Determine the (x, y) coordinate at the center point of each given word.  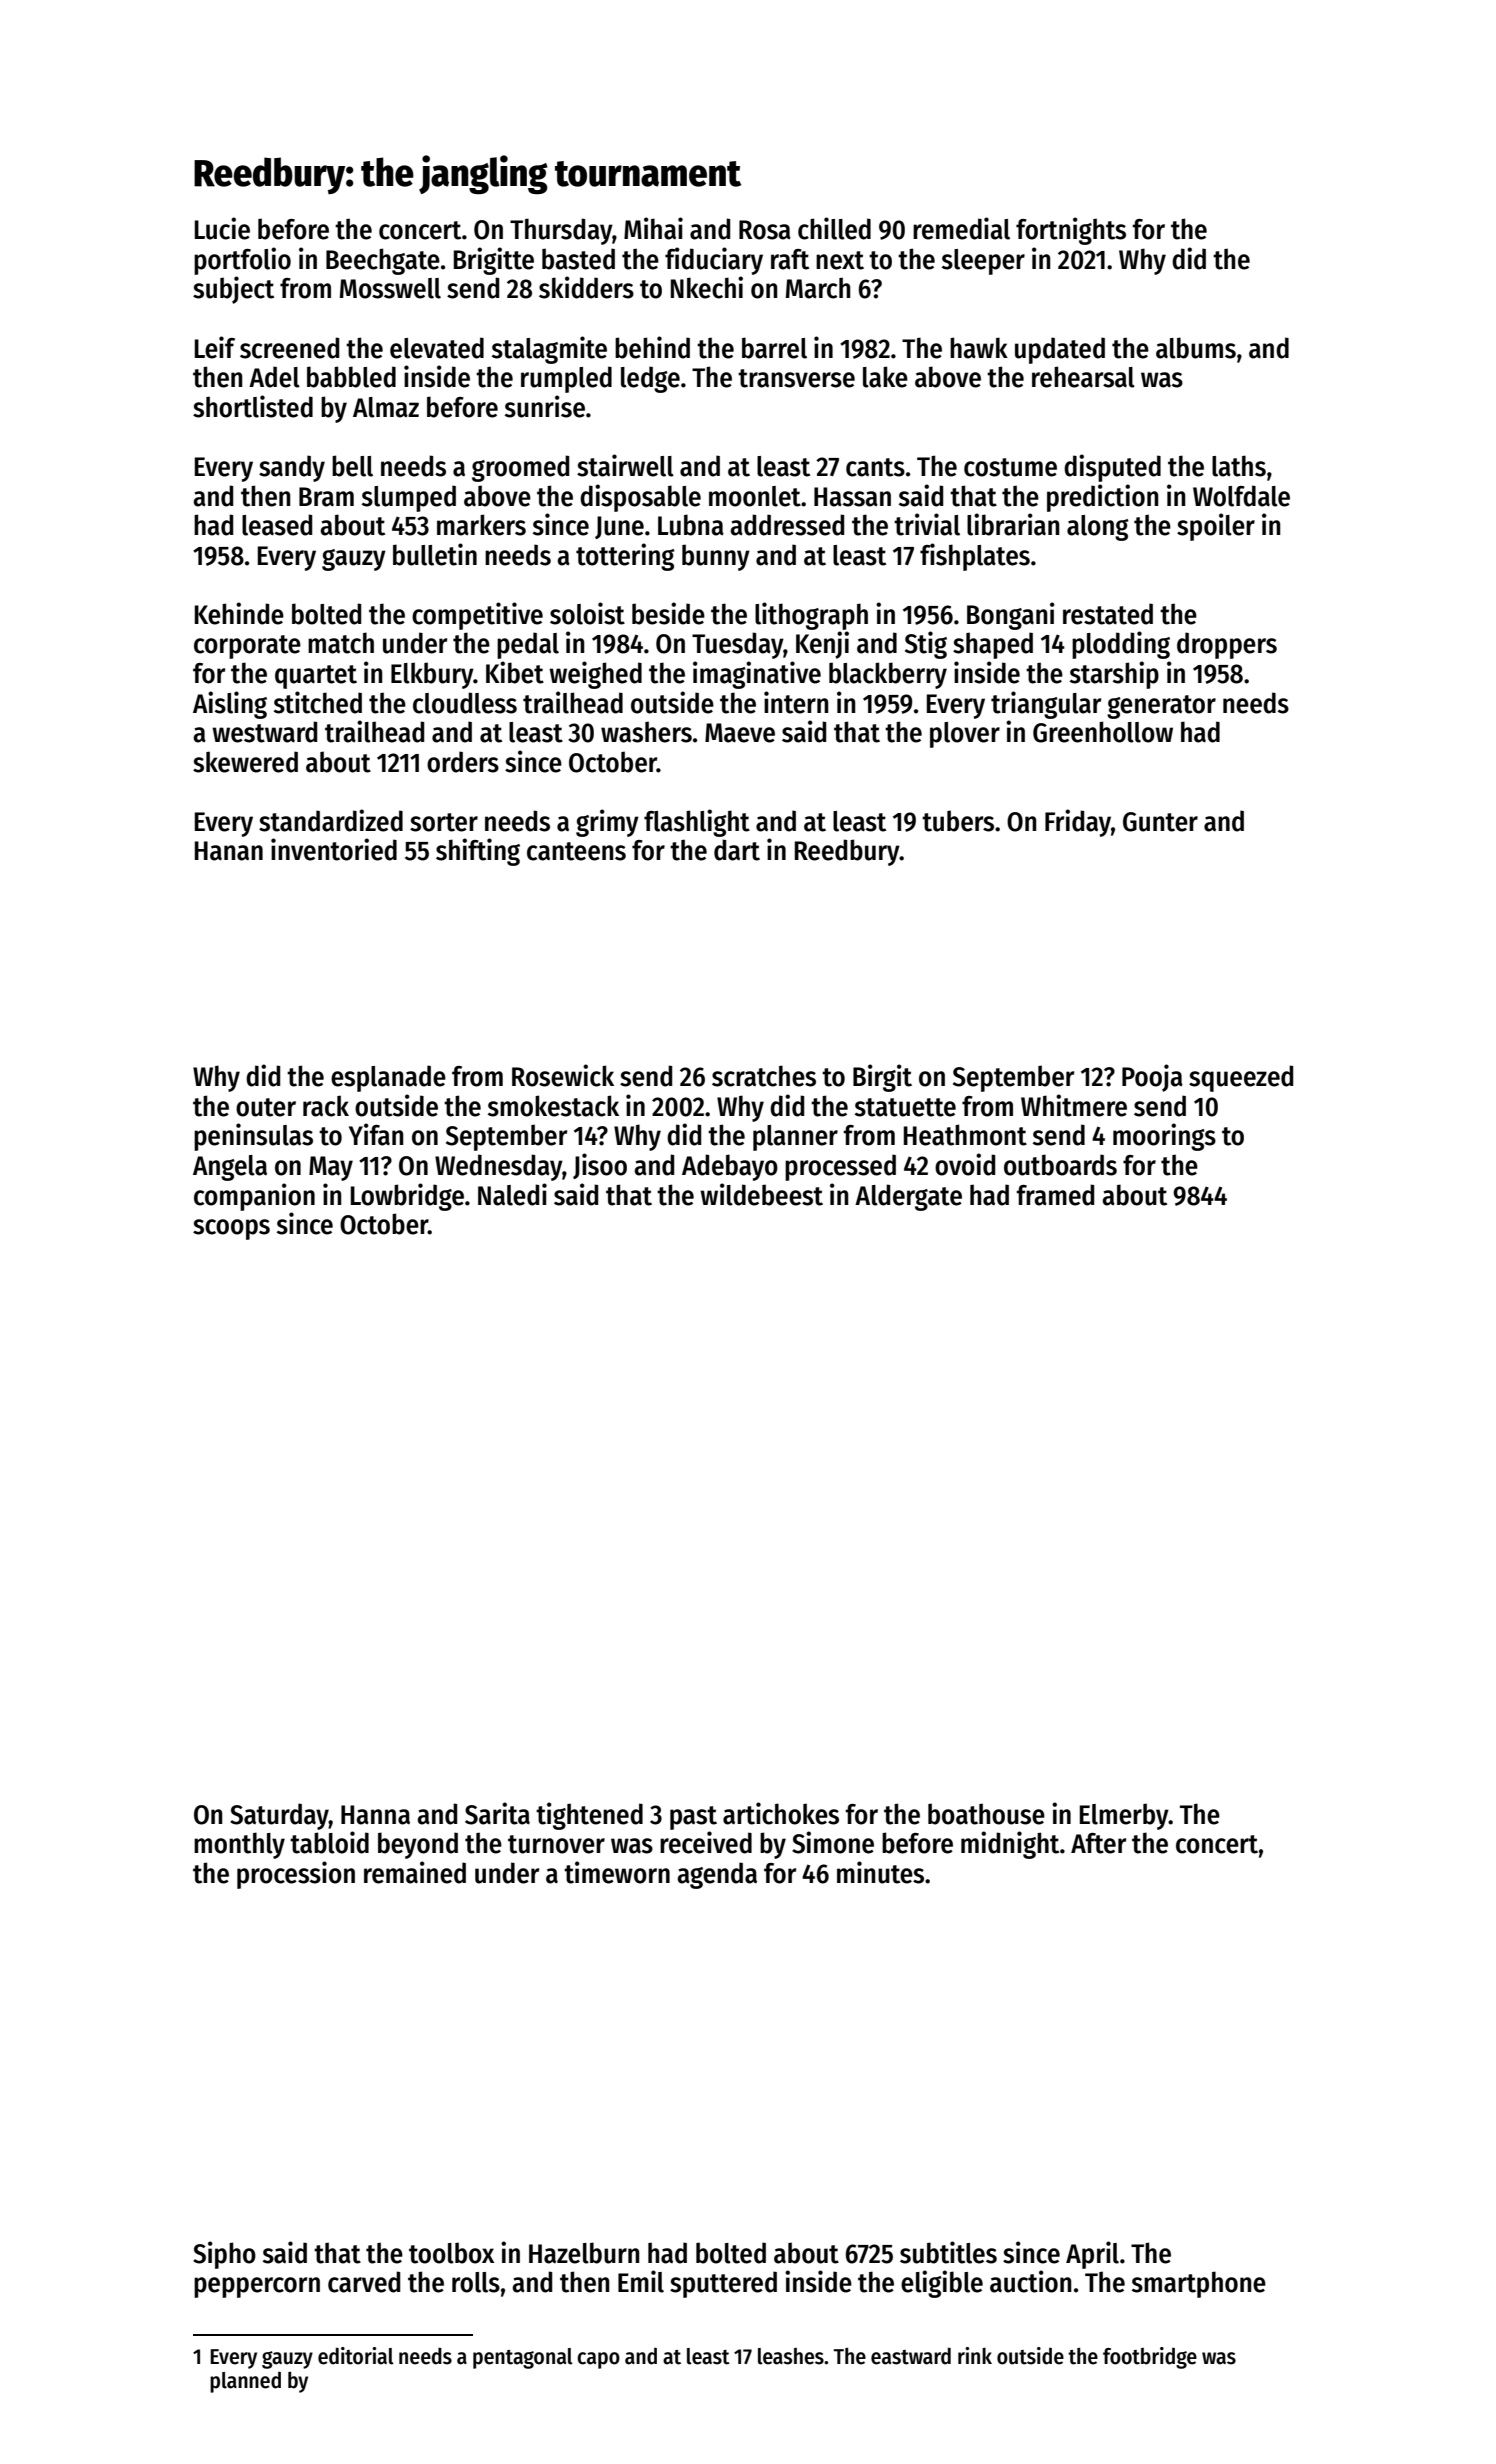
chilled (834, 228)
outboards (1060, 1165)
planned (245, 2382)
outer (266, 1107)
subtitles (948, 2252)
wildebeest (761, 1194)
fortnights (1071, 231)
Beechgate (383, 261)
